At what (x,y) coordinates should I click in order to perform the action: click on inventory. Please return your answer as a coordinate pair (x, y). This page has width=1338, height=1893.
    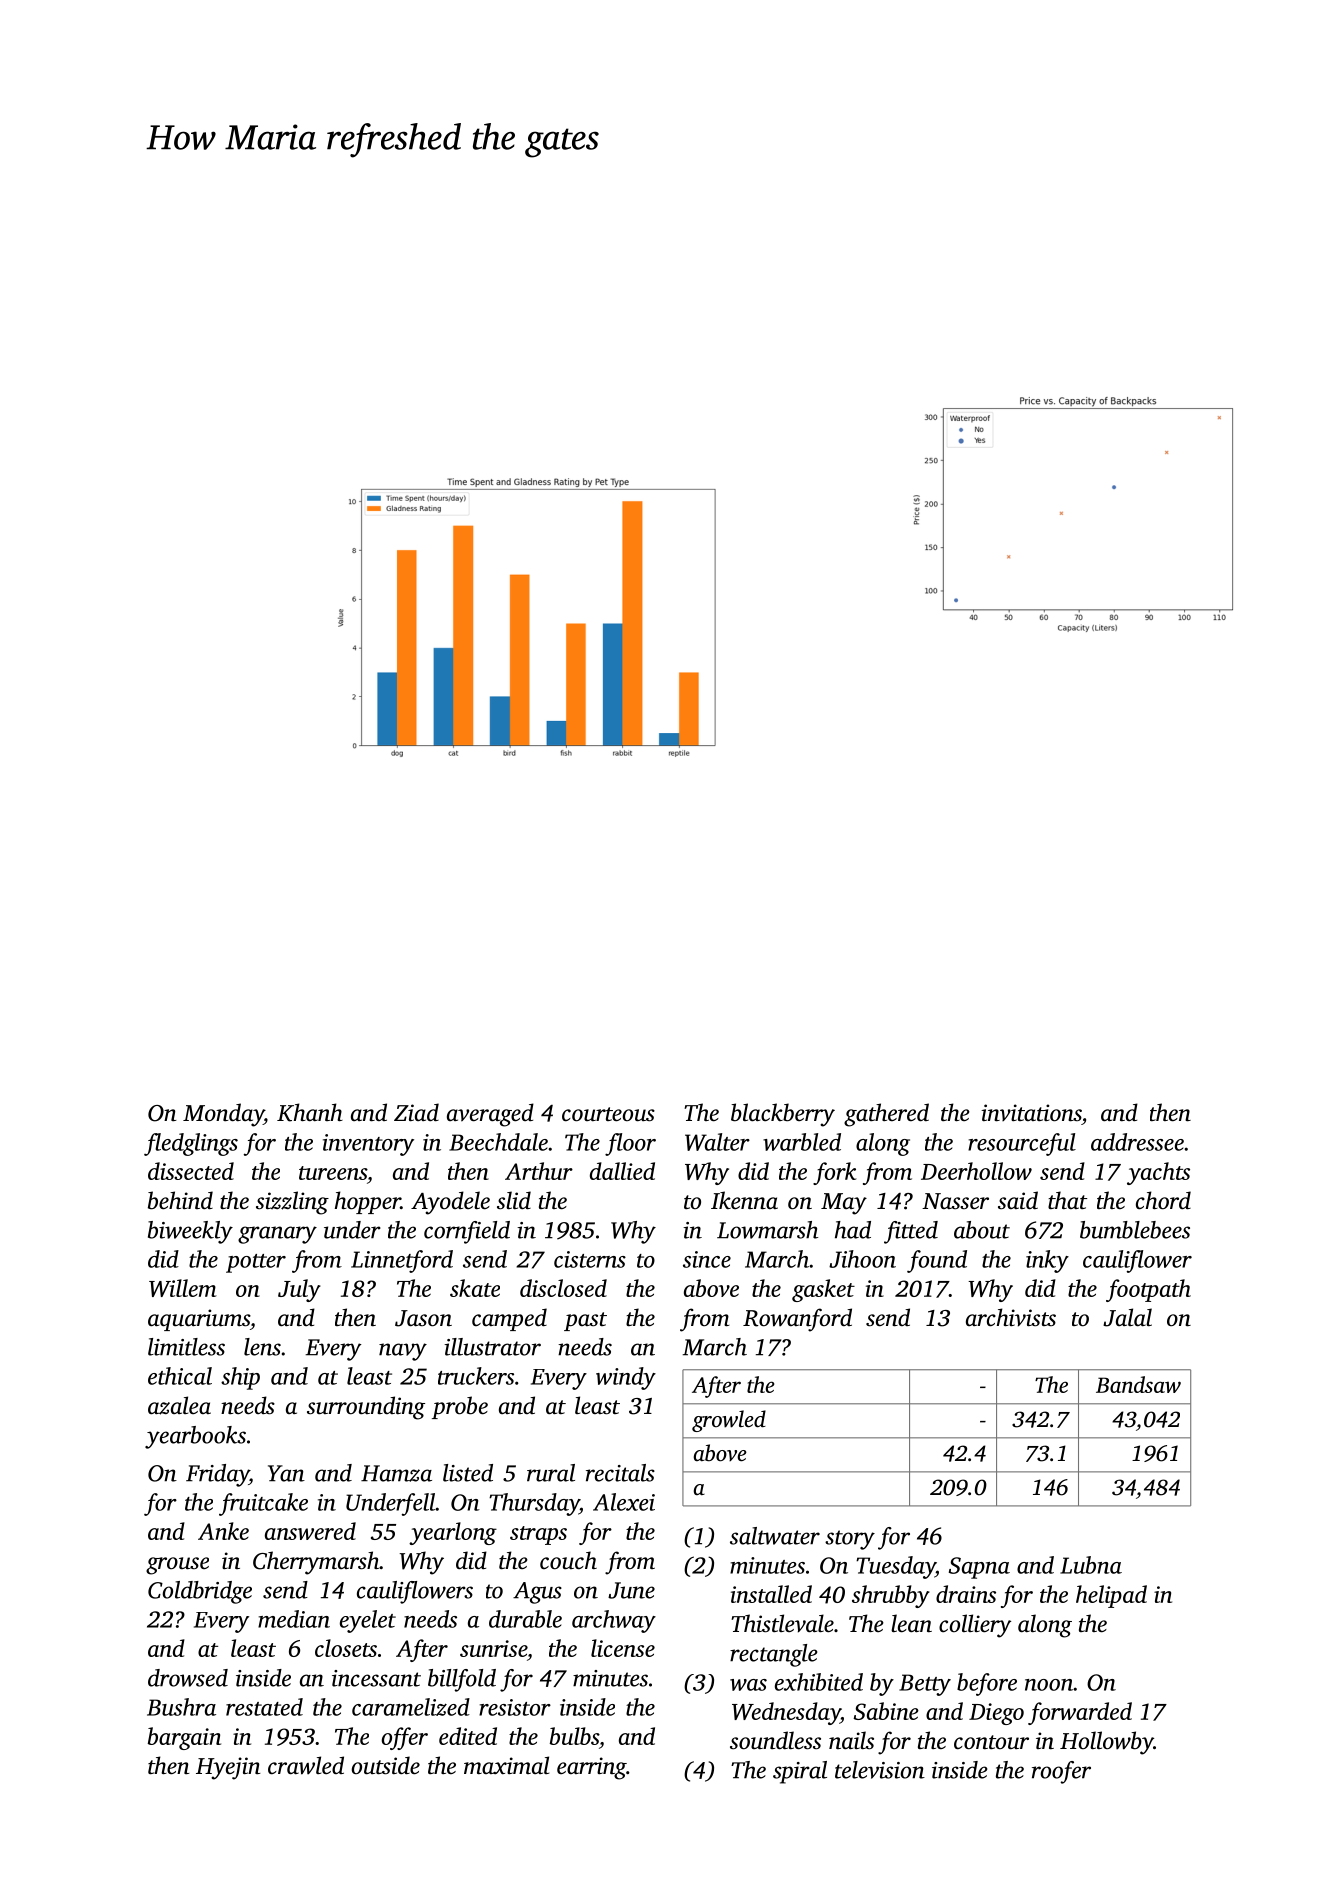
    Looking at the image, I should click on (368, 1145).
